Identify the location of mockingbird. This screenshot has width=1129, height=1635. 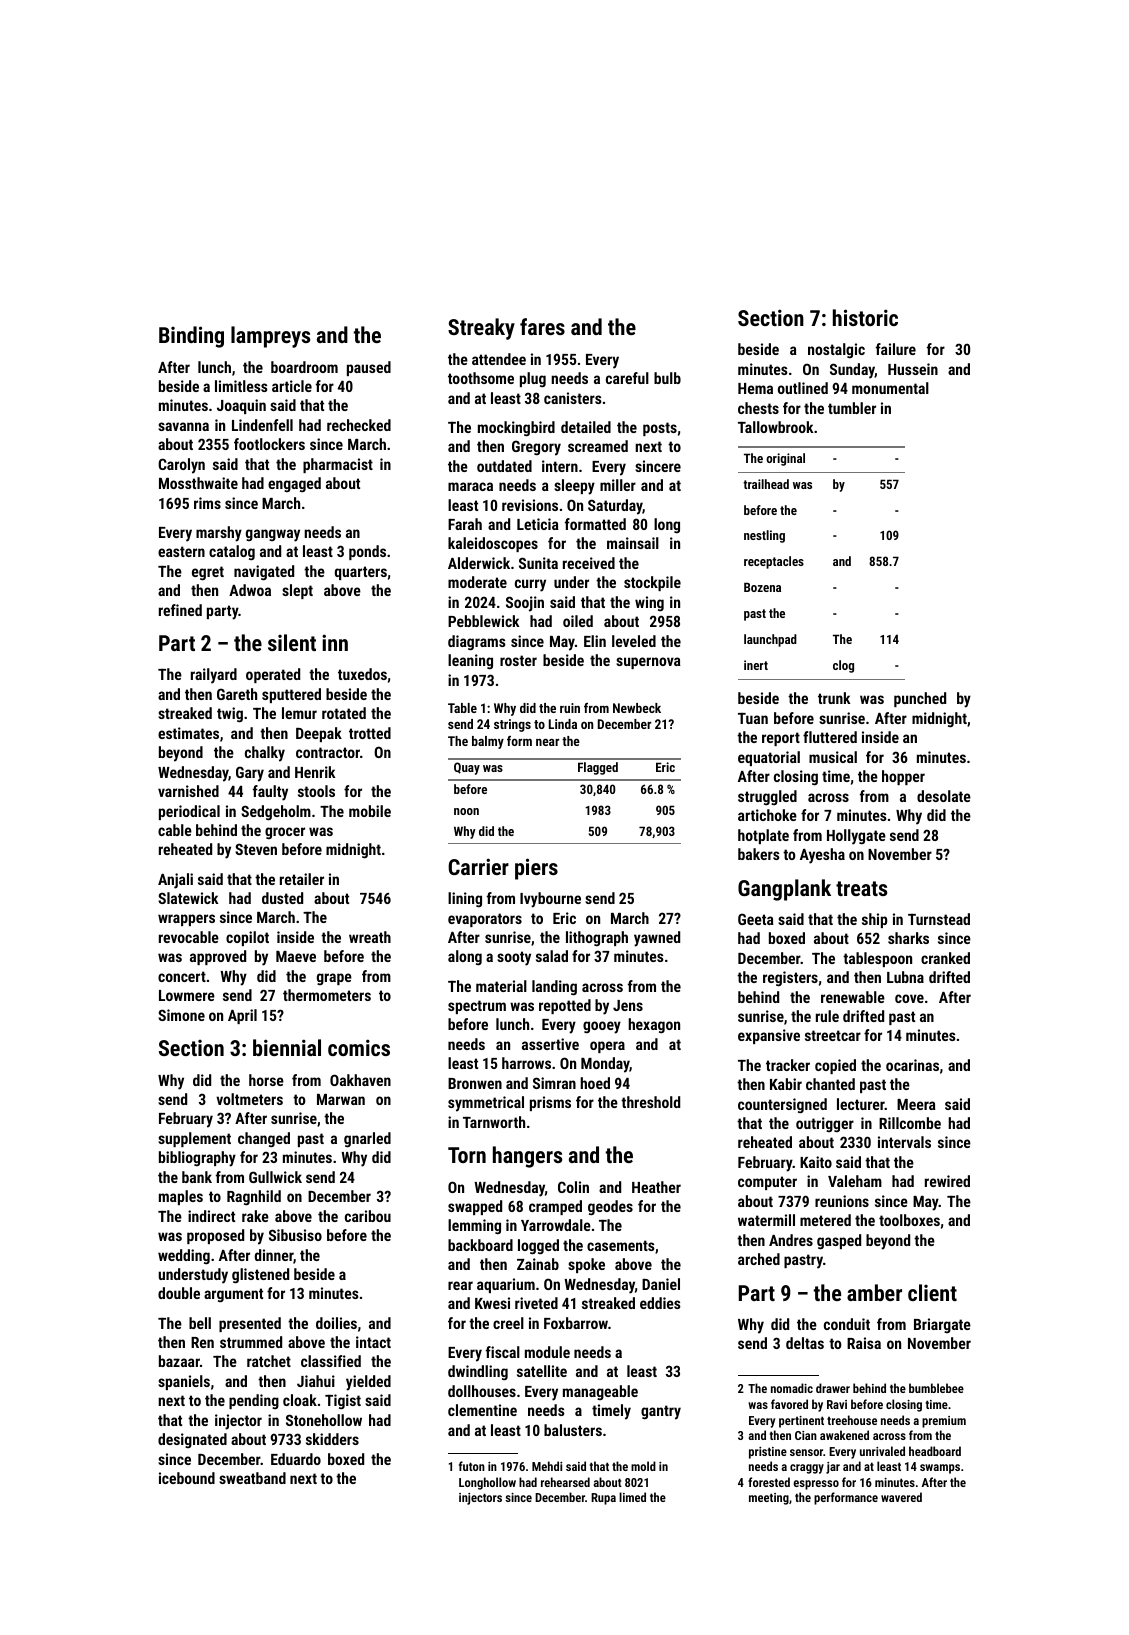
(516, 429).
